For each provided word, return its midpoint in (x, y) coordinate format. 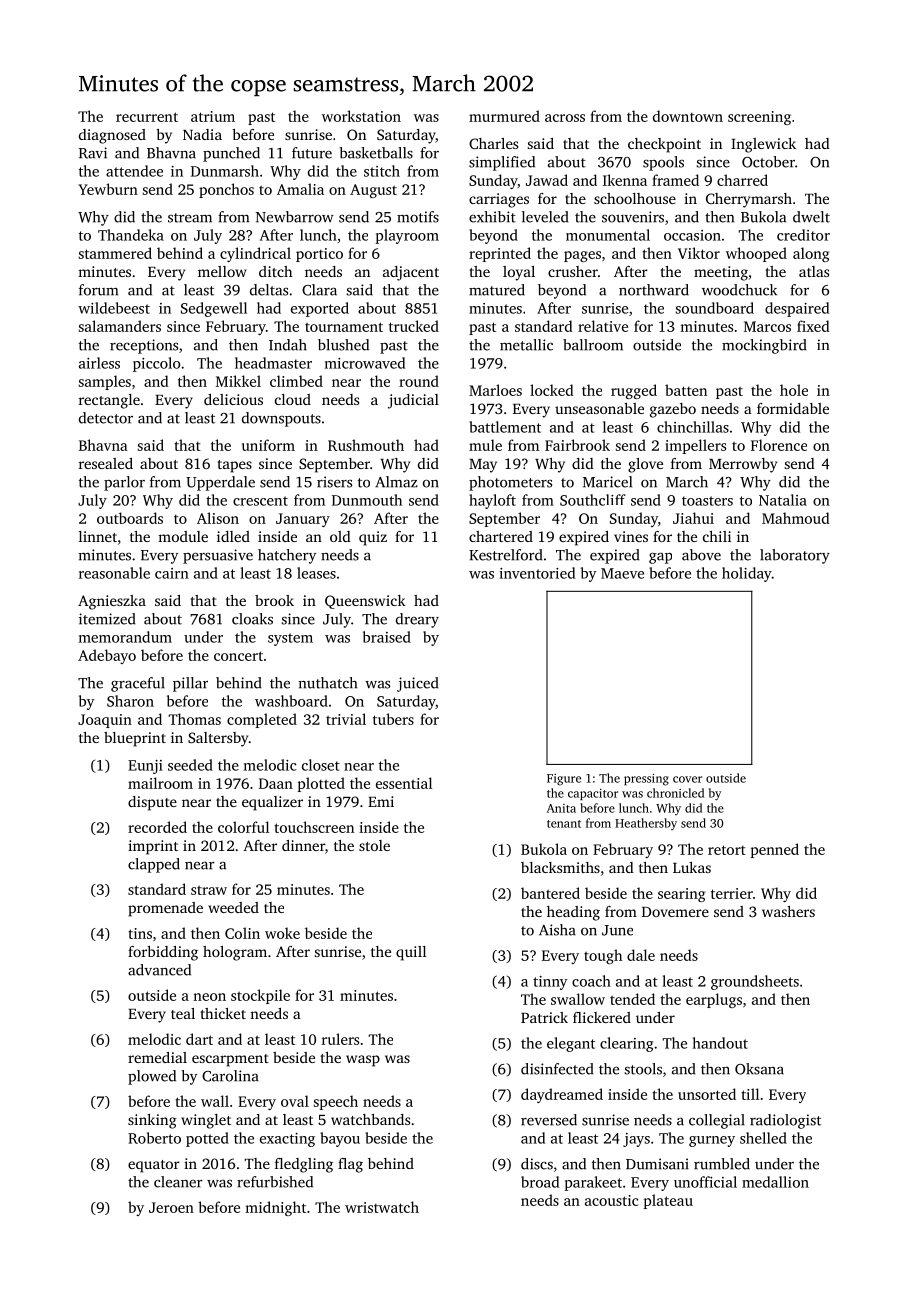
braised (387, 637)
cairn (172, 573)
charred (742, 180)
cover (687, 779)
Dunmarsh (225, 171)
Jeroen (171, 1207)
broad (540, 1182)
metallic (526, 345)
